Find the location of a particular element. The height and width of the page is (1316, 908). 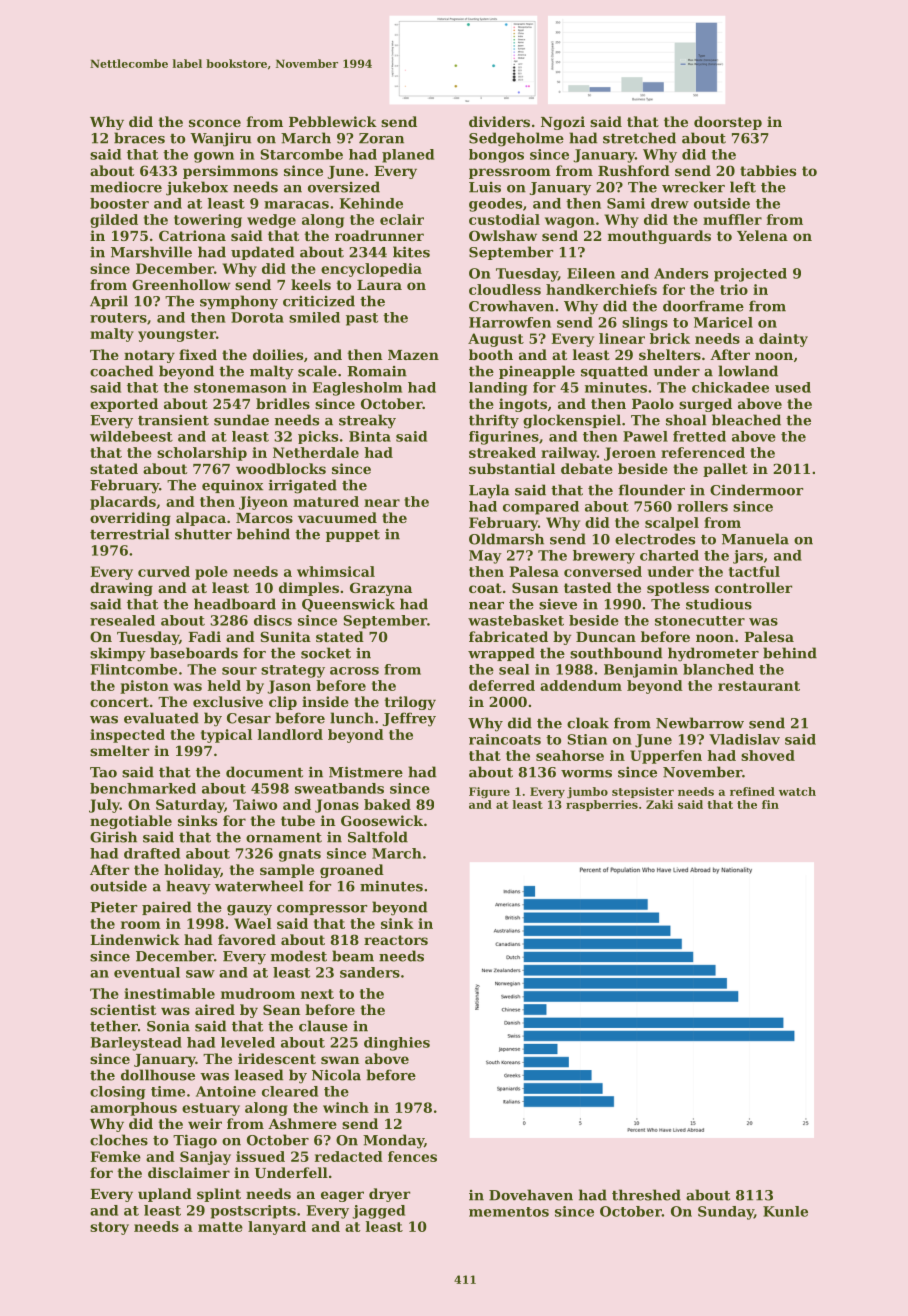

terrestrial is located at coordinates (130, 534).
